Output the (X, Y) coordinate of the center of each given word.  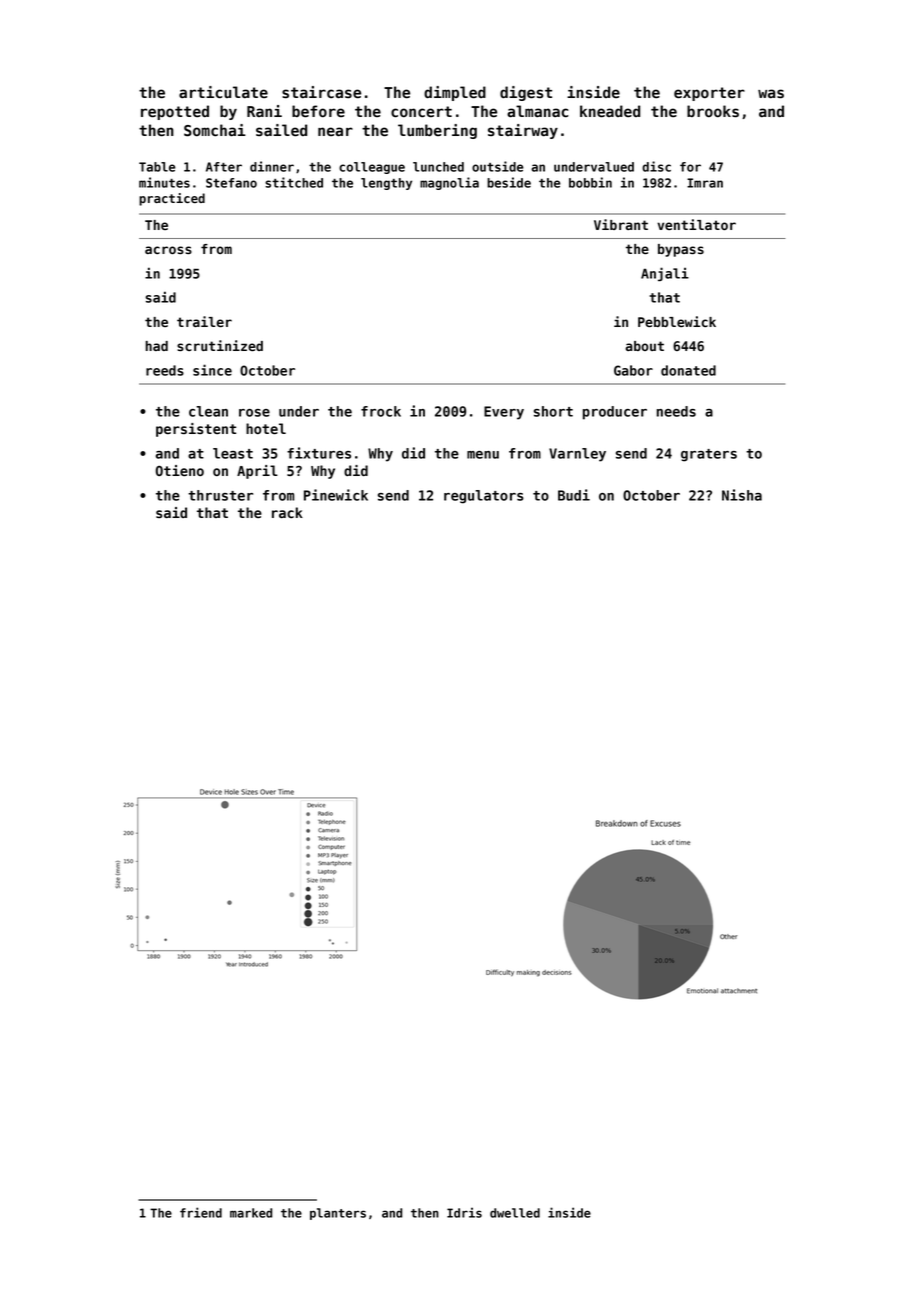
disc (656, 166)
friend (201, 1212)
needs (676, 411)
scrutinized (220, 345)
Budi (574, 495)
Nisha (742, 495)
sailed (281, 130)
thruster (220, 495)
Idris (464, 1212)
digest (526, 93)
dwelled (515, 1213)
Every (504, 413)
